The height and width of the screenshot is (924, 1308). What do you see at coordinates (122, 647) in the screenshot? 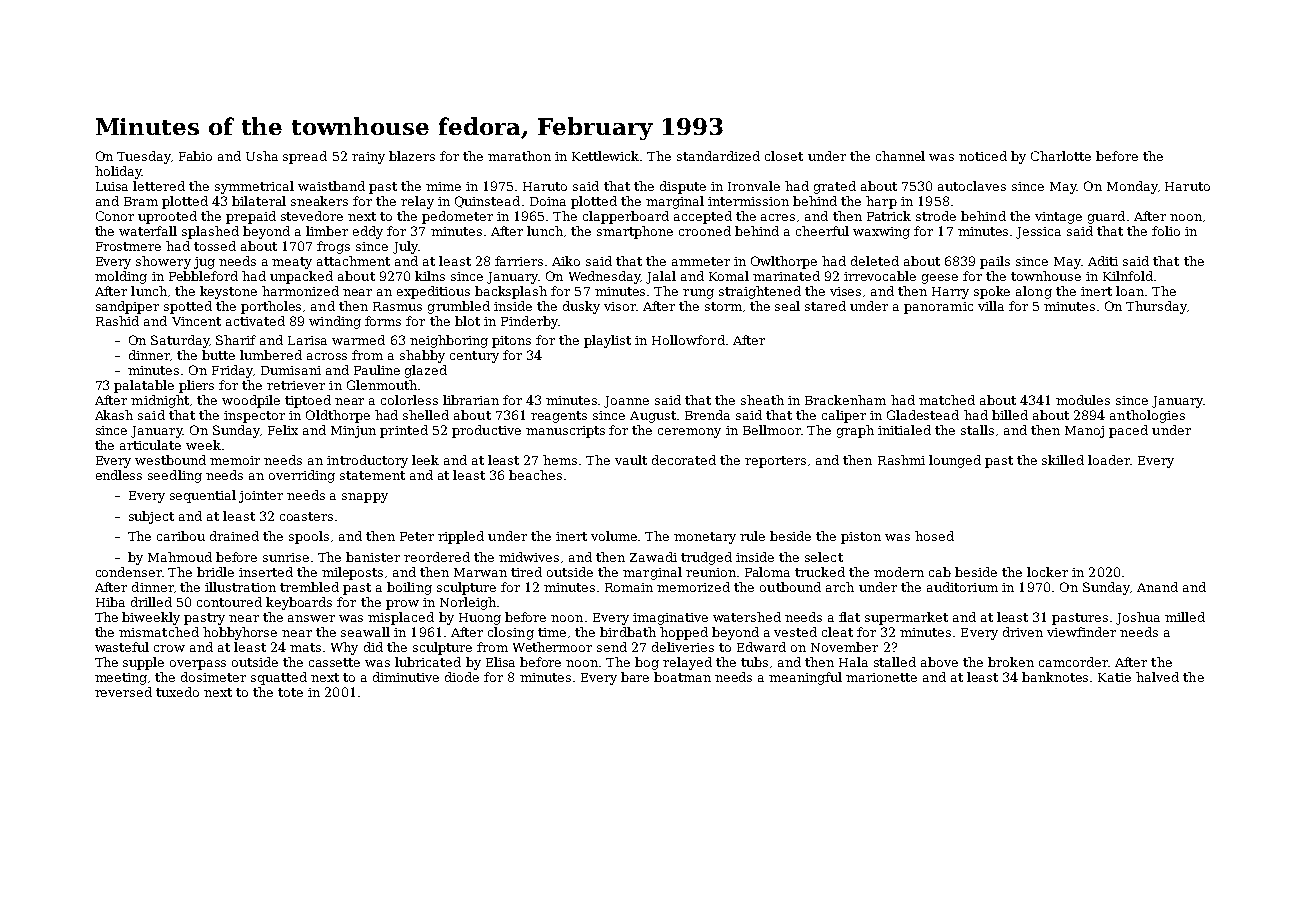
I see `wasteful` at bounding box center [122, 647].
